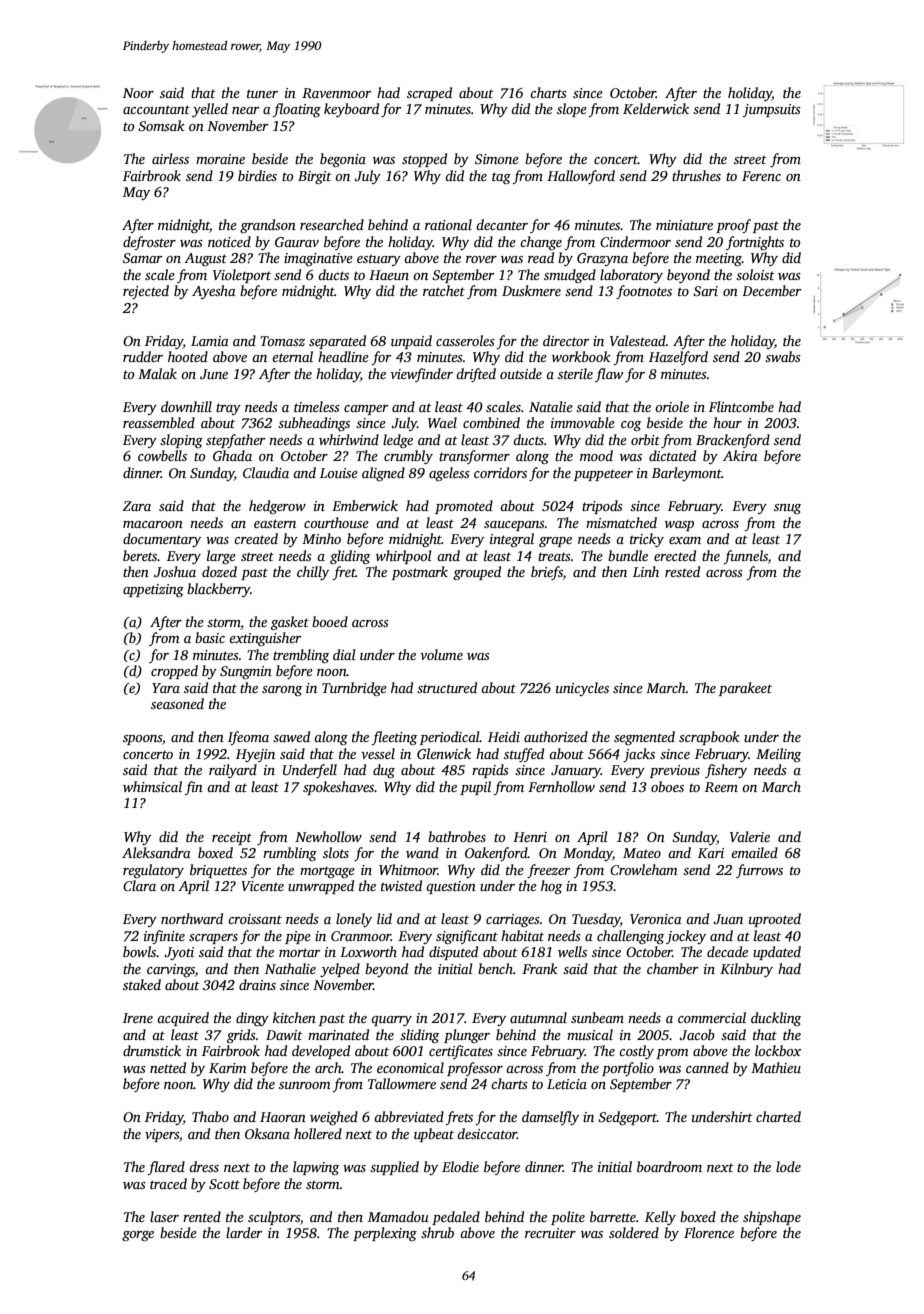 The width and height of the image is (924, 1314). I want to click on rudder, so click(143, 356).
